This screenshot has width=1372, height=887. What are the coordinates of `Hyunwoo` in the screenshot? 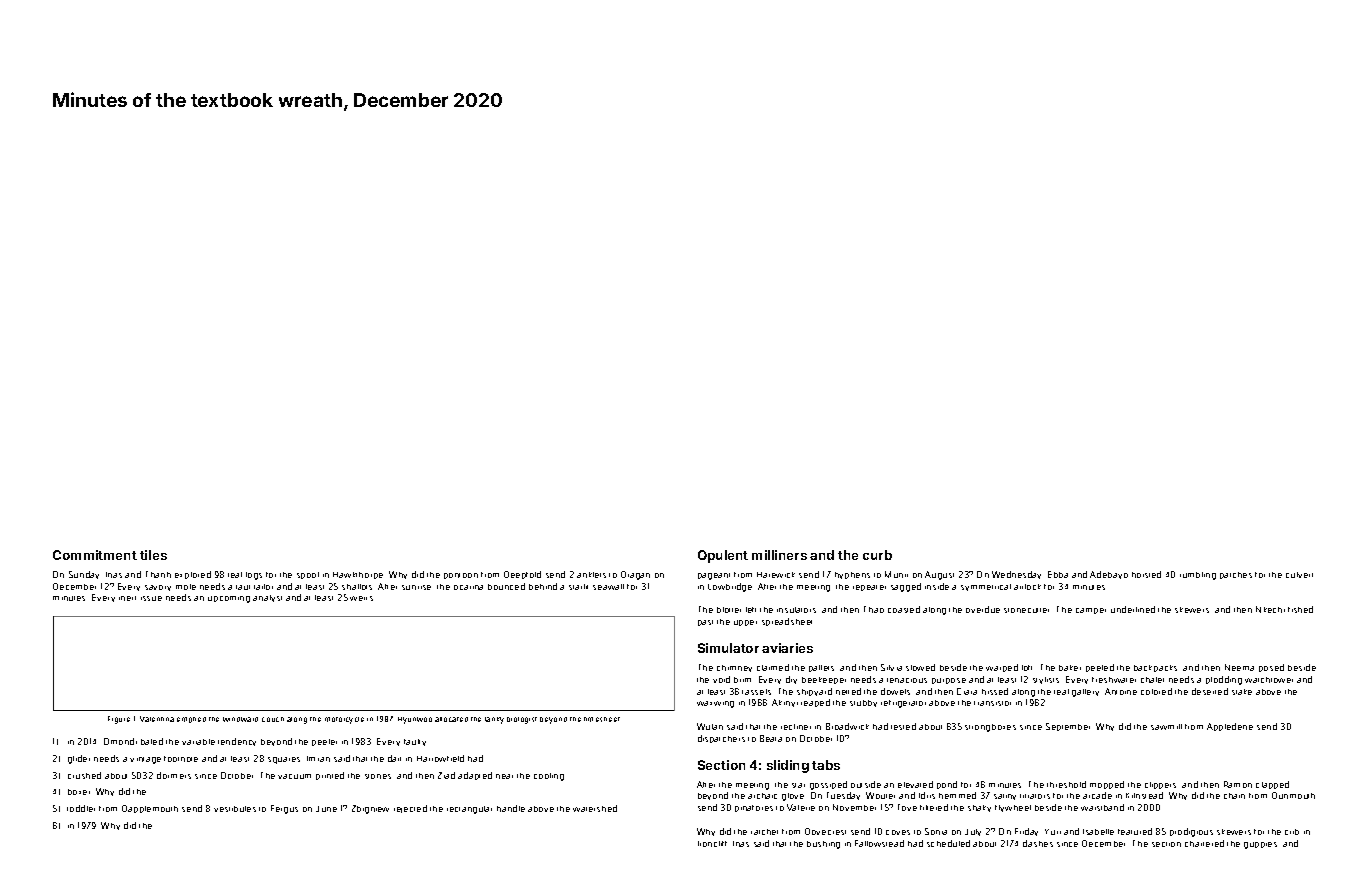 It's located at (415, 720).
